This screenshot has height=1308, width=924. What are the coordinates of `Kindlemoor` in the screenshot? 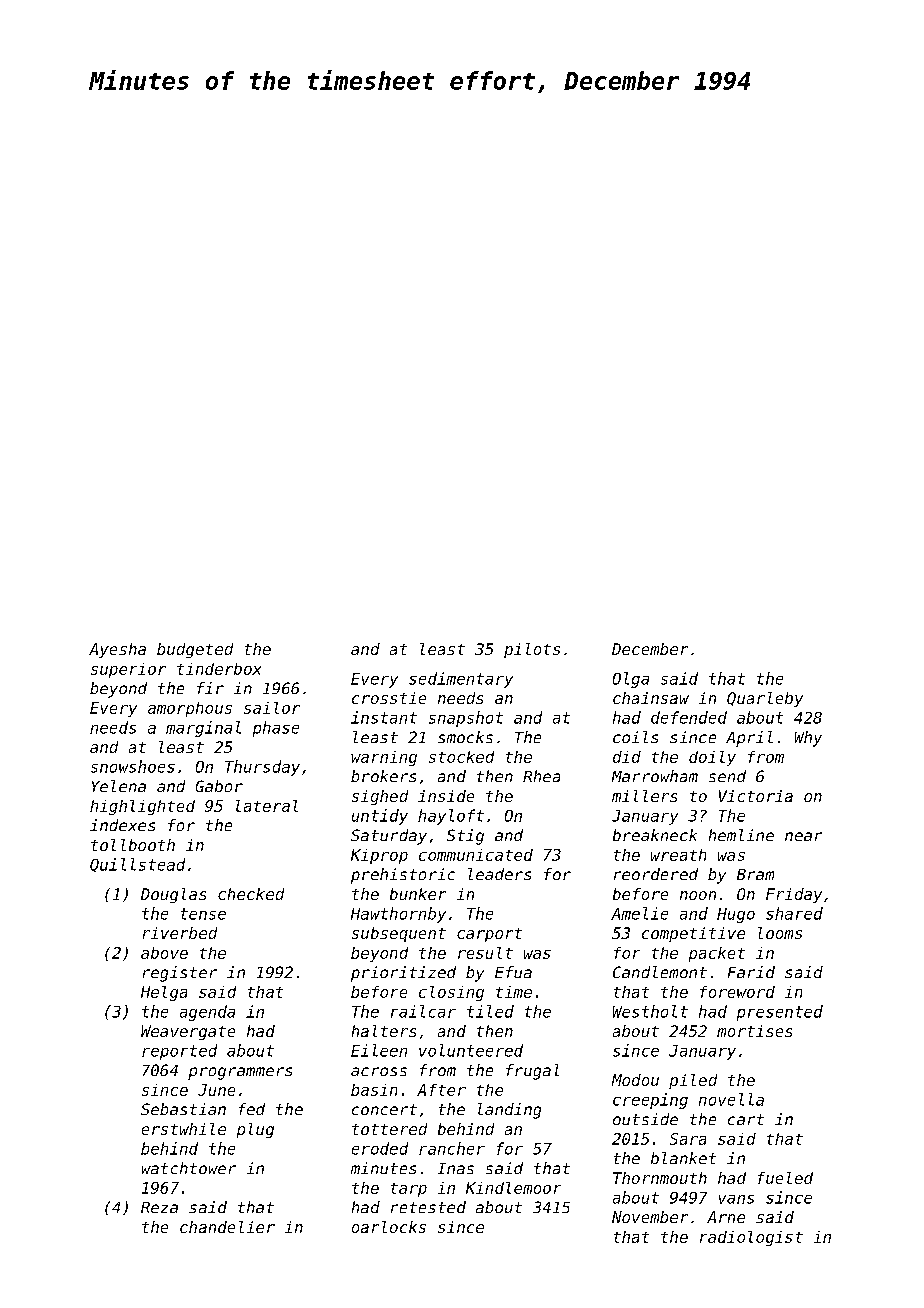 It's located at (513, 1188).
